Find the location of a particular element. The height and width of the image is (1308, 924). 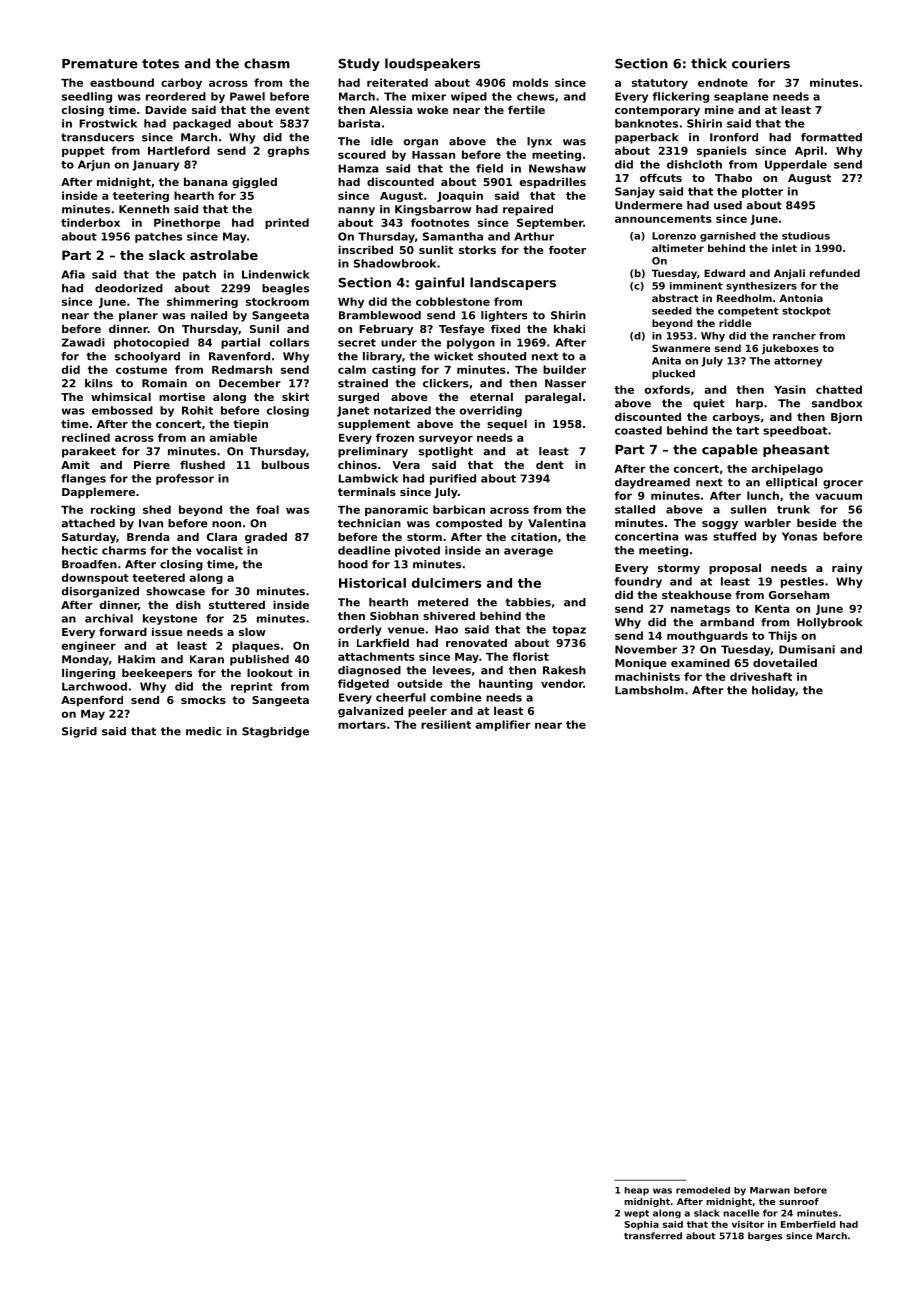

Hollybrook is located at coordinates (829, 623).
